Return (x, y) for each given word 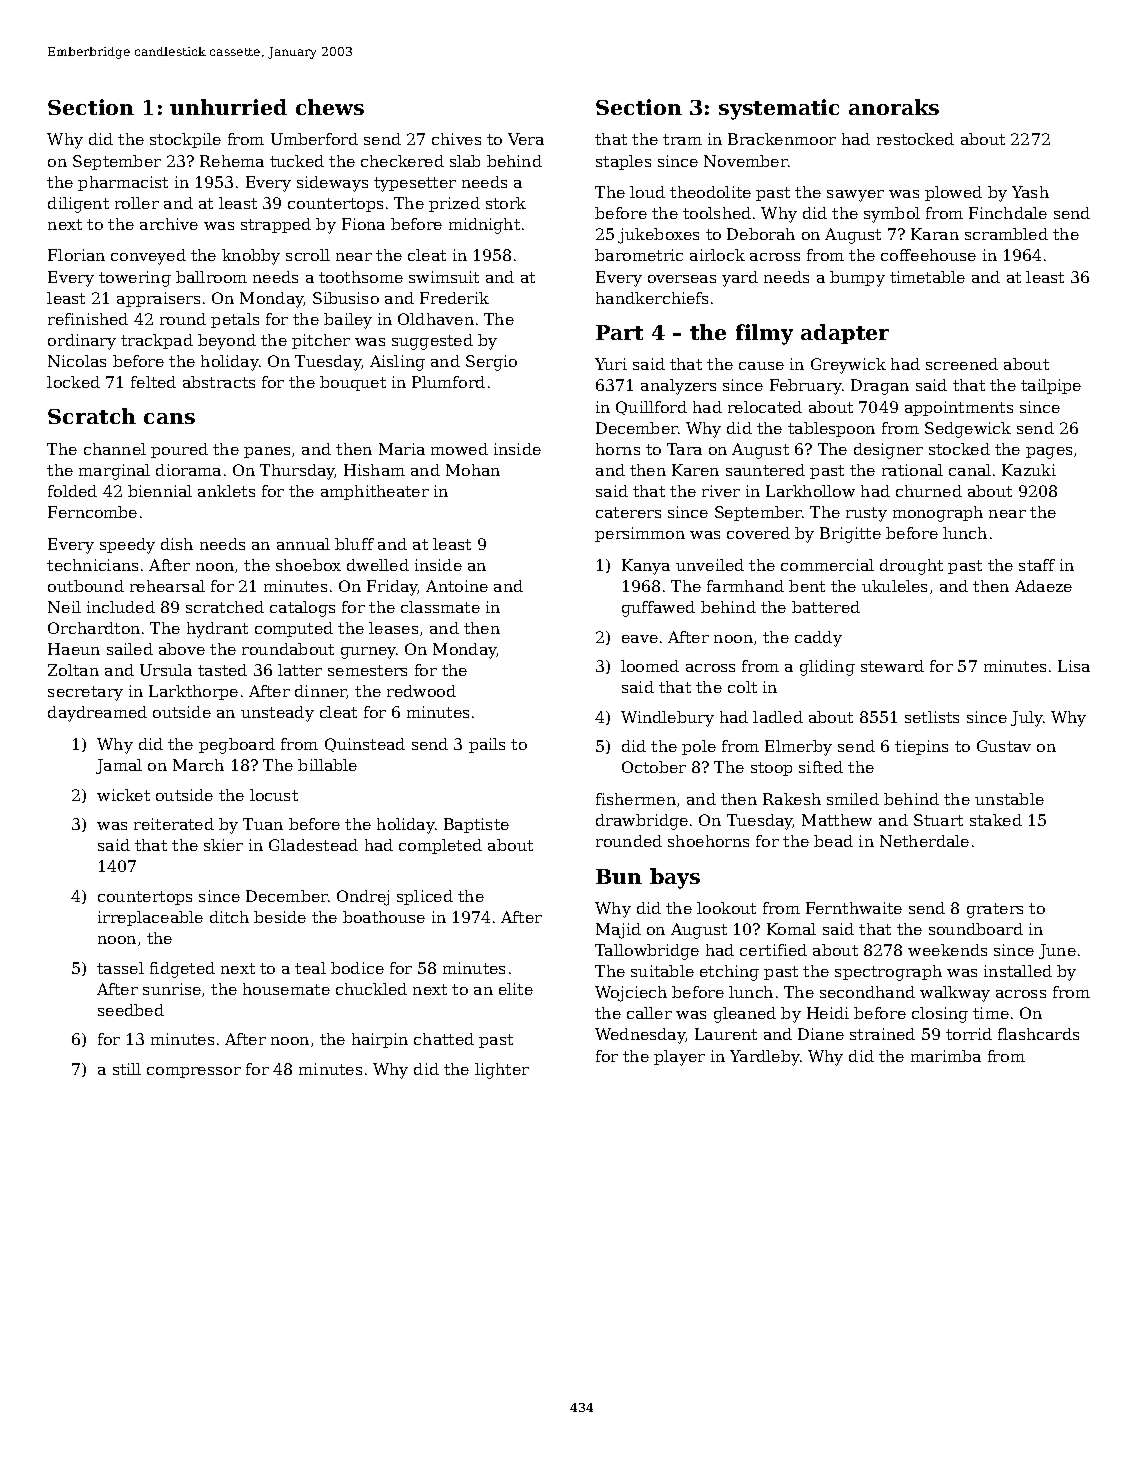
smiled (853, 799)
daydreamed (97, 714)
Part (619, 332)
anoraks (894, 107)
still (127, 1069)
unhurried (228, 107)
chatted (444, 1039)
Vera (526, 139)
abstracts (219, 382)
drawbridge (642, 822)
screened (962, 364)
